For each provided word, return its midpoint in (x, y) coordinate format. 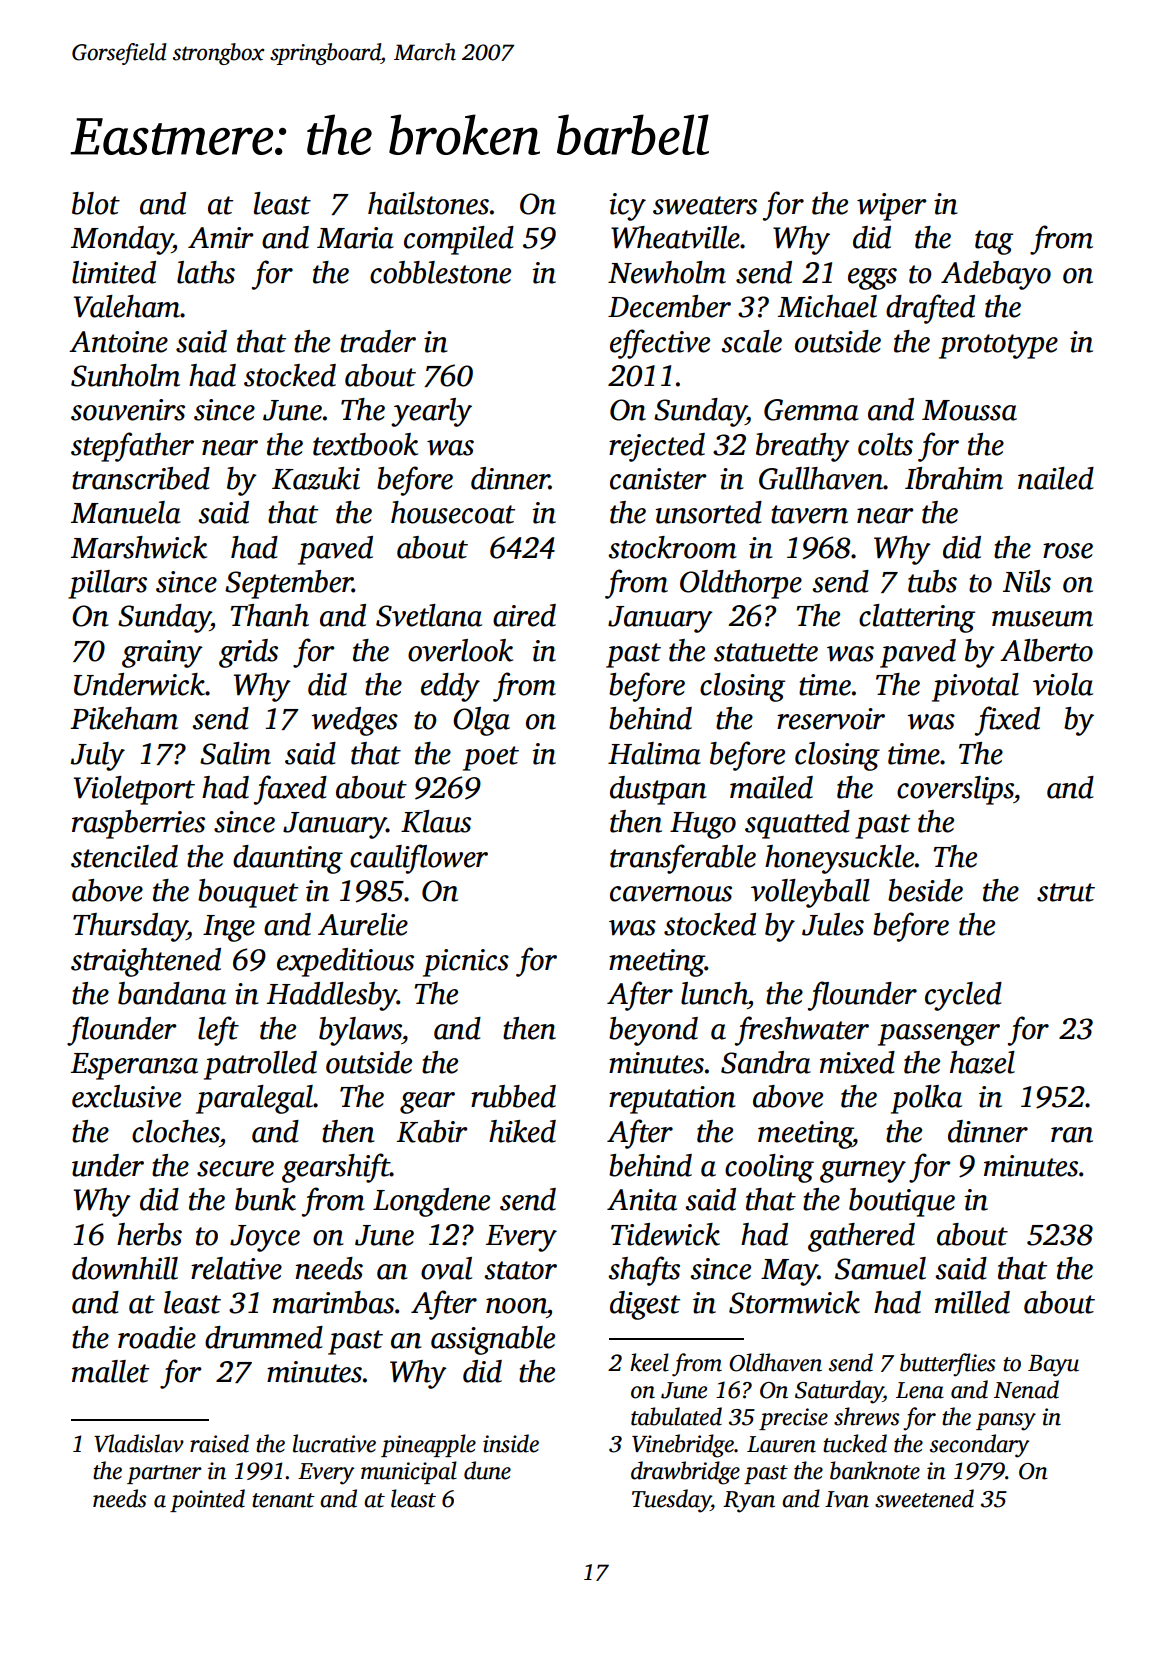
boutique (902, 1202)
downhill (125, 1268)
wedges (354, 721)
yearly (431, 412)
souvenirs (128, 410)
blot (96, 203)
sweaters (705, 205)
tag (994, 242)
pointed (207, 1500)
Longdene (431, 1202)
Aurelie (363, 924)
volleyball (810, 893)
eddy (450, 687)
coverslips (955, 790)
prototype (998, 346)
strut (1066, 892)
